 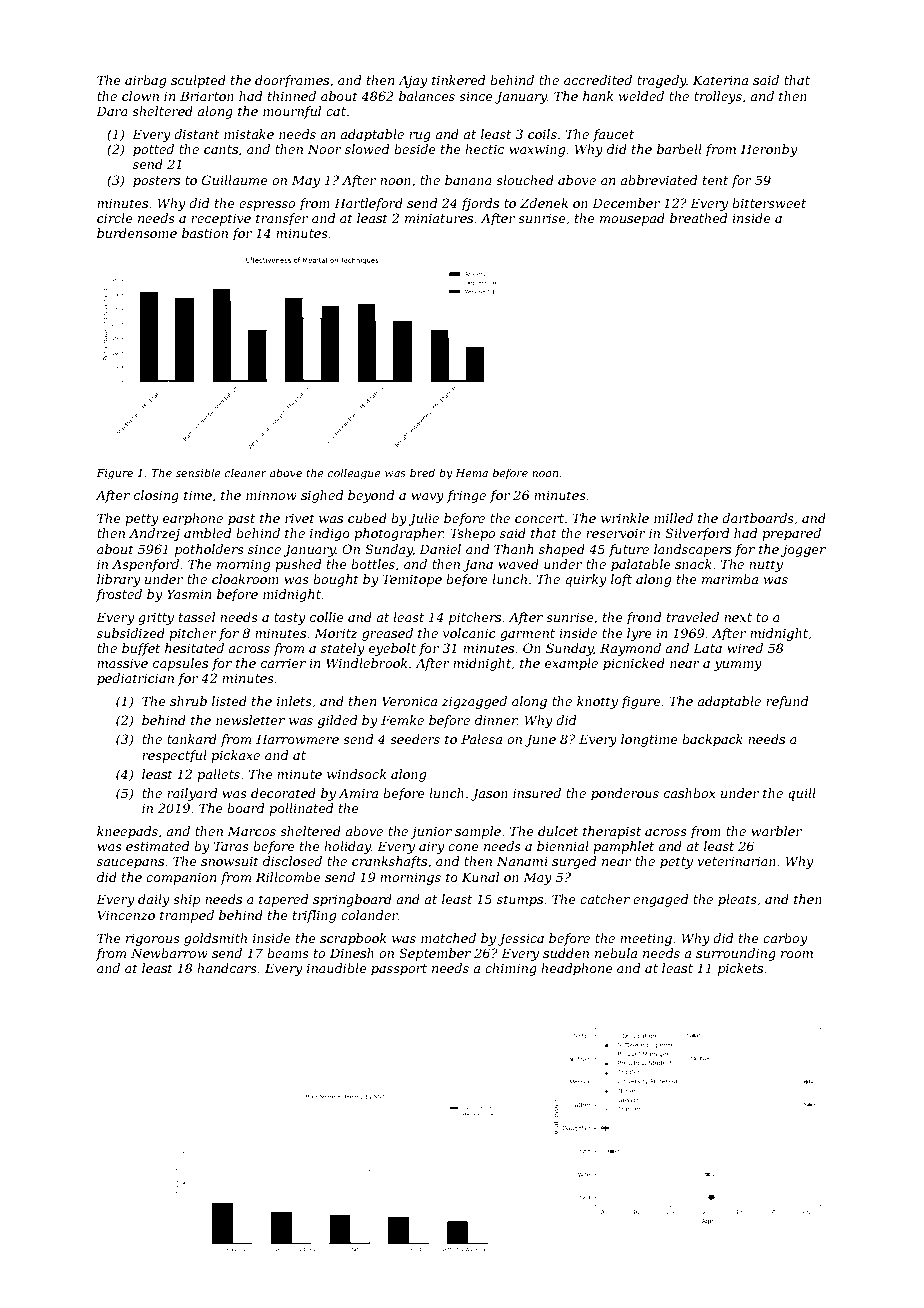 I want to click on airbag, so click(x=145, y=81).
